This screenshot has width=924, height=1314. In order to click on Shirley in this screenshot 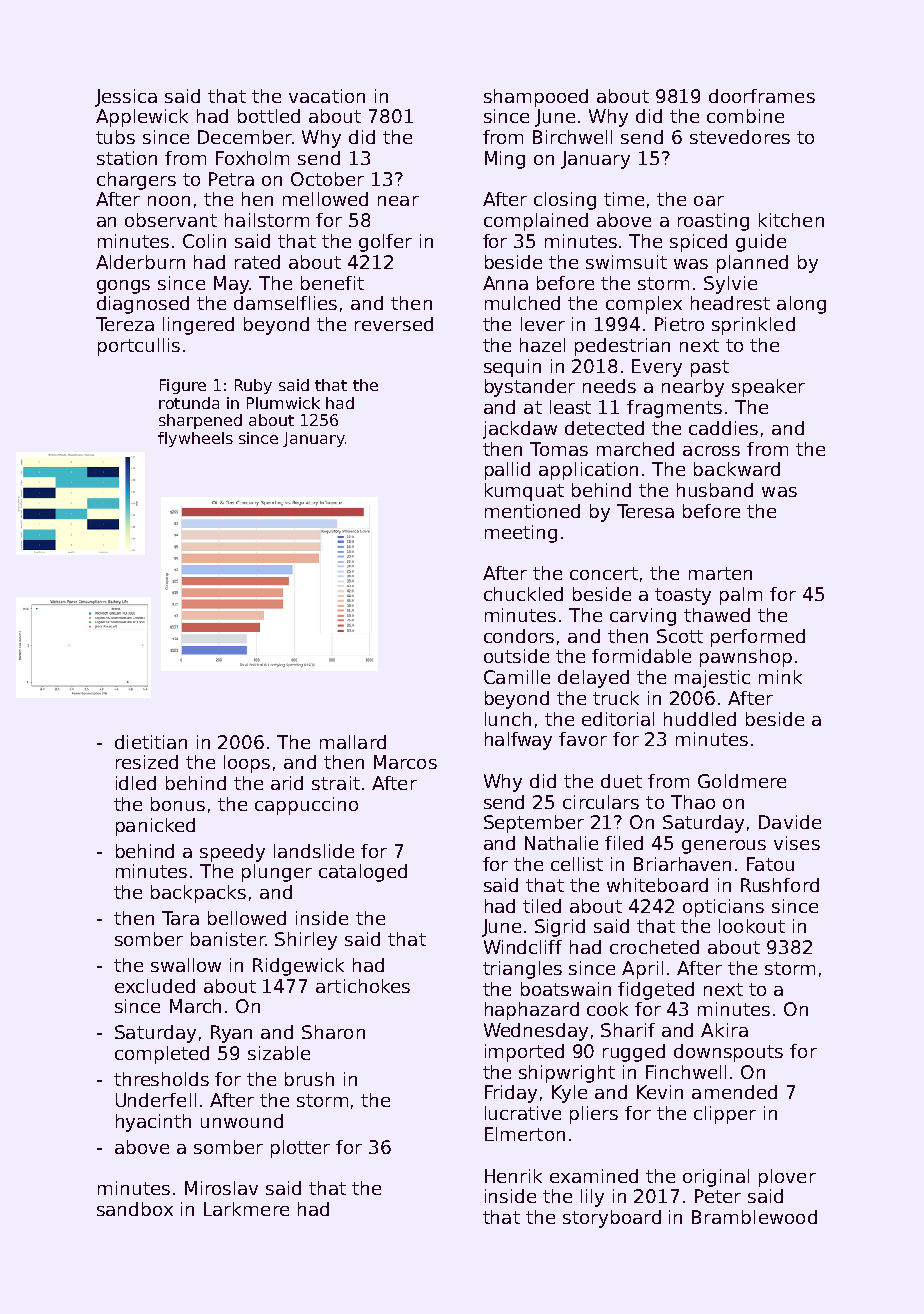, I will do `click(306, 941)`.
